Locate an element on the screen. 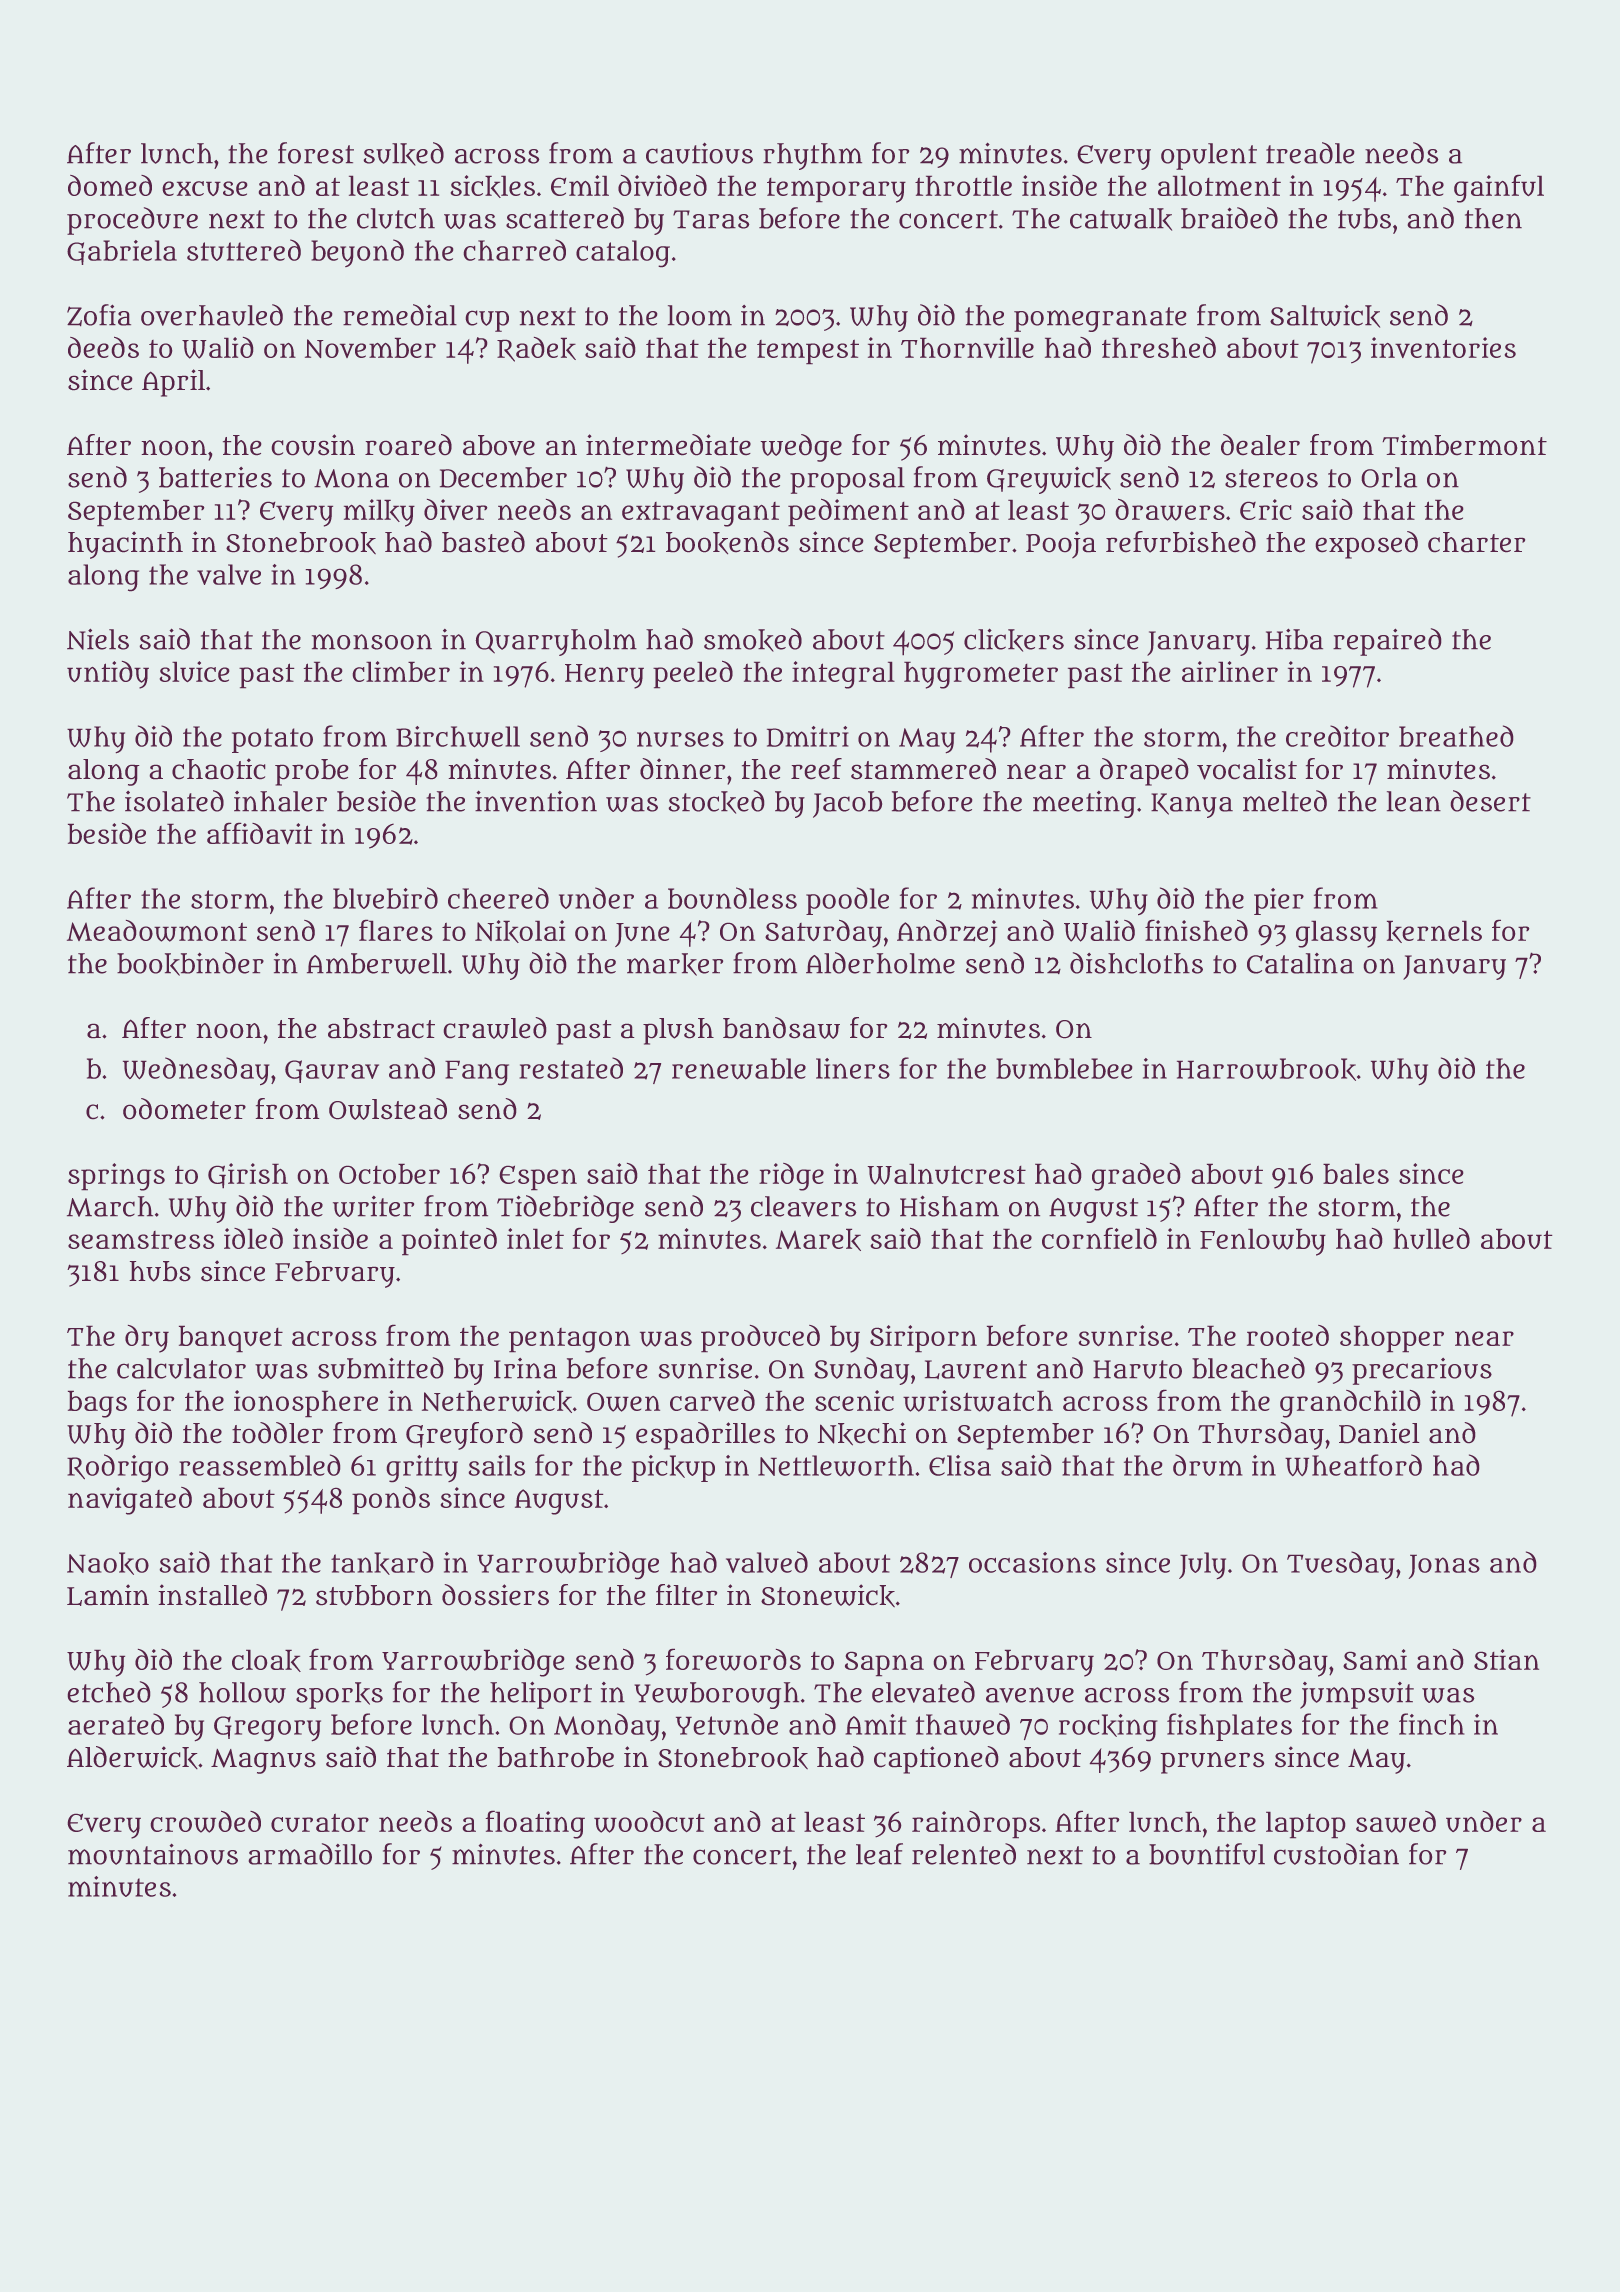 Image resolution: width=1620 pixels, height=2292 pixels. bumblebee is located at coordinates (1064, 1068).
